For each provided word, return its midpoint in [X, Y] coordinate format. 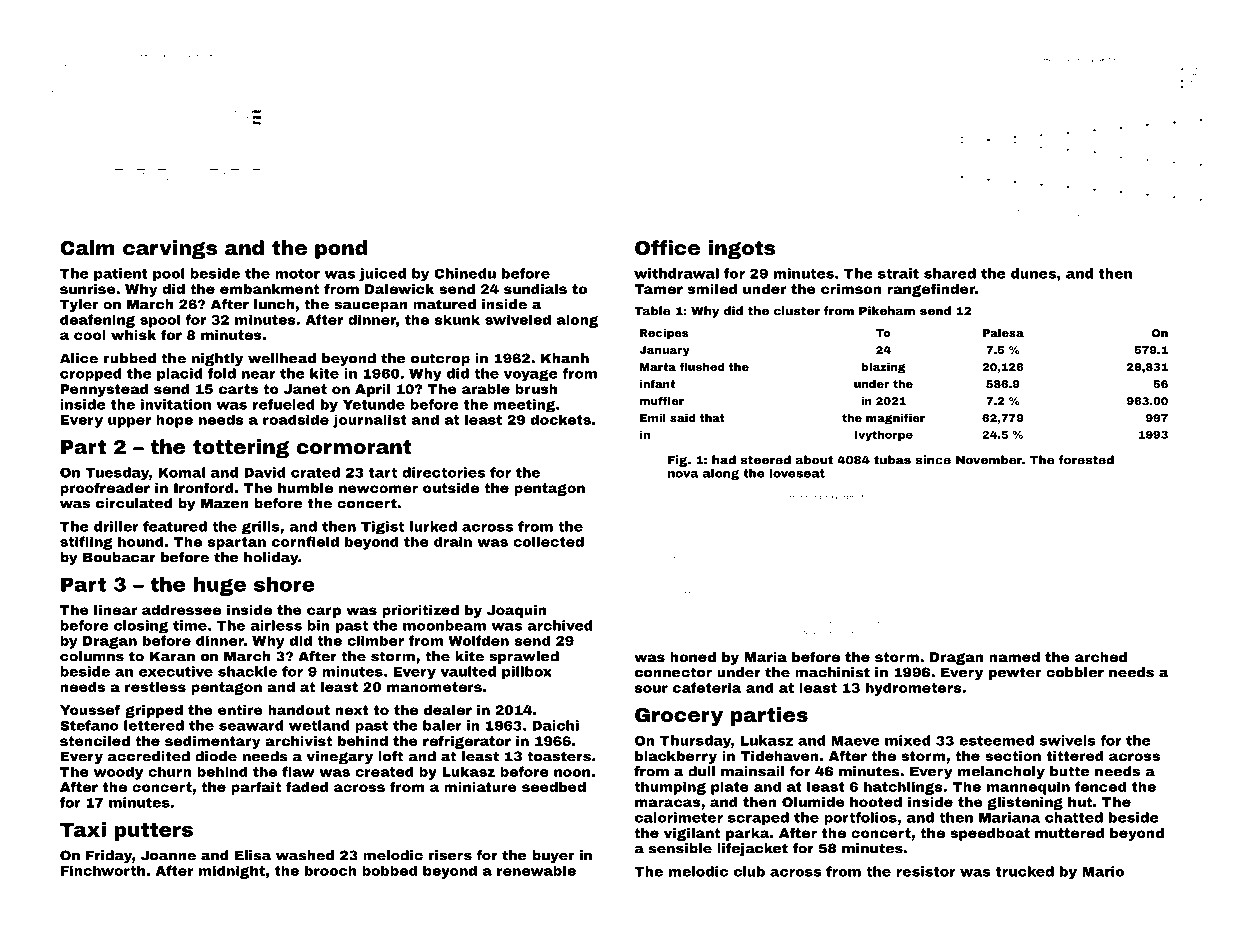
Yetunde [374, 404]
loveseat [797, 473]
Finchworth [103, 870]
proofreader [105, 489]
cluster [797, 311]
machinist [832, 672]
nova [683, 474]
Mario [1103, 871]
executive [176, 671]
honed [693, 657]
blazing [884, 368]
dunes [1033, 273]
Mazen [225, 503]
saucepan [371, 306]
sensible [680, 848]
